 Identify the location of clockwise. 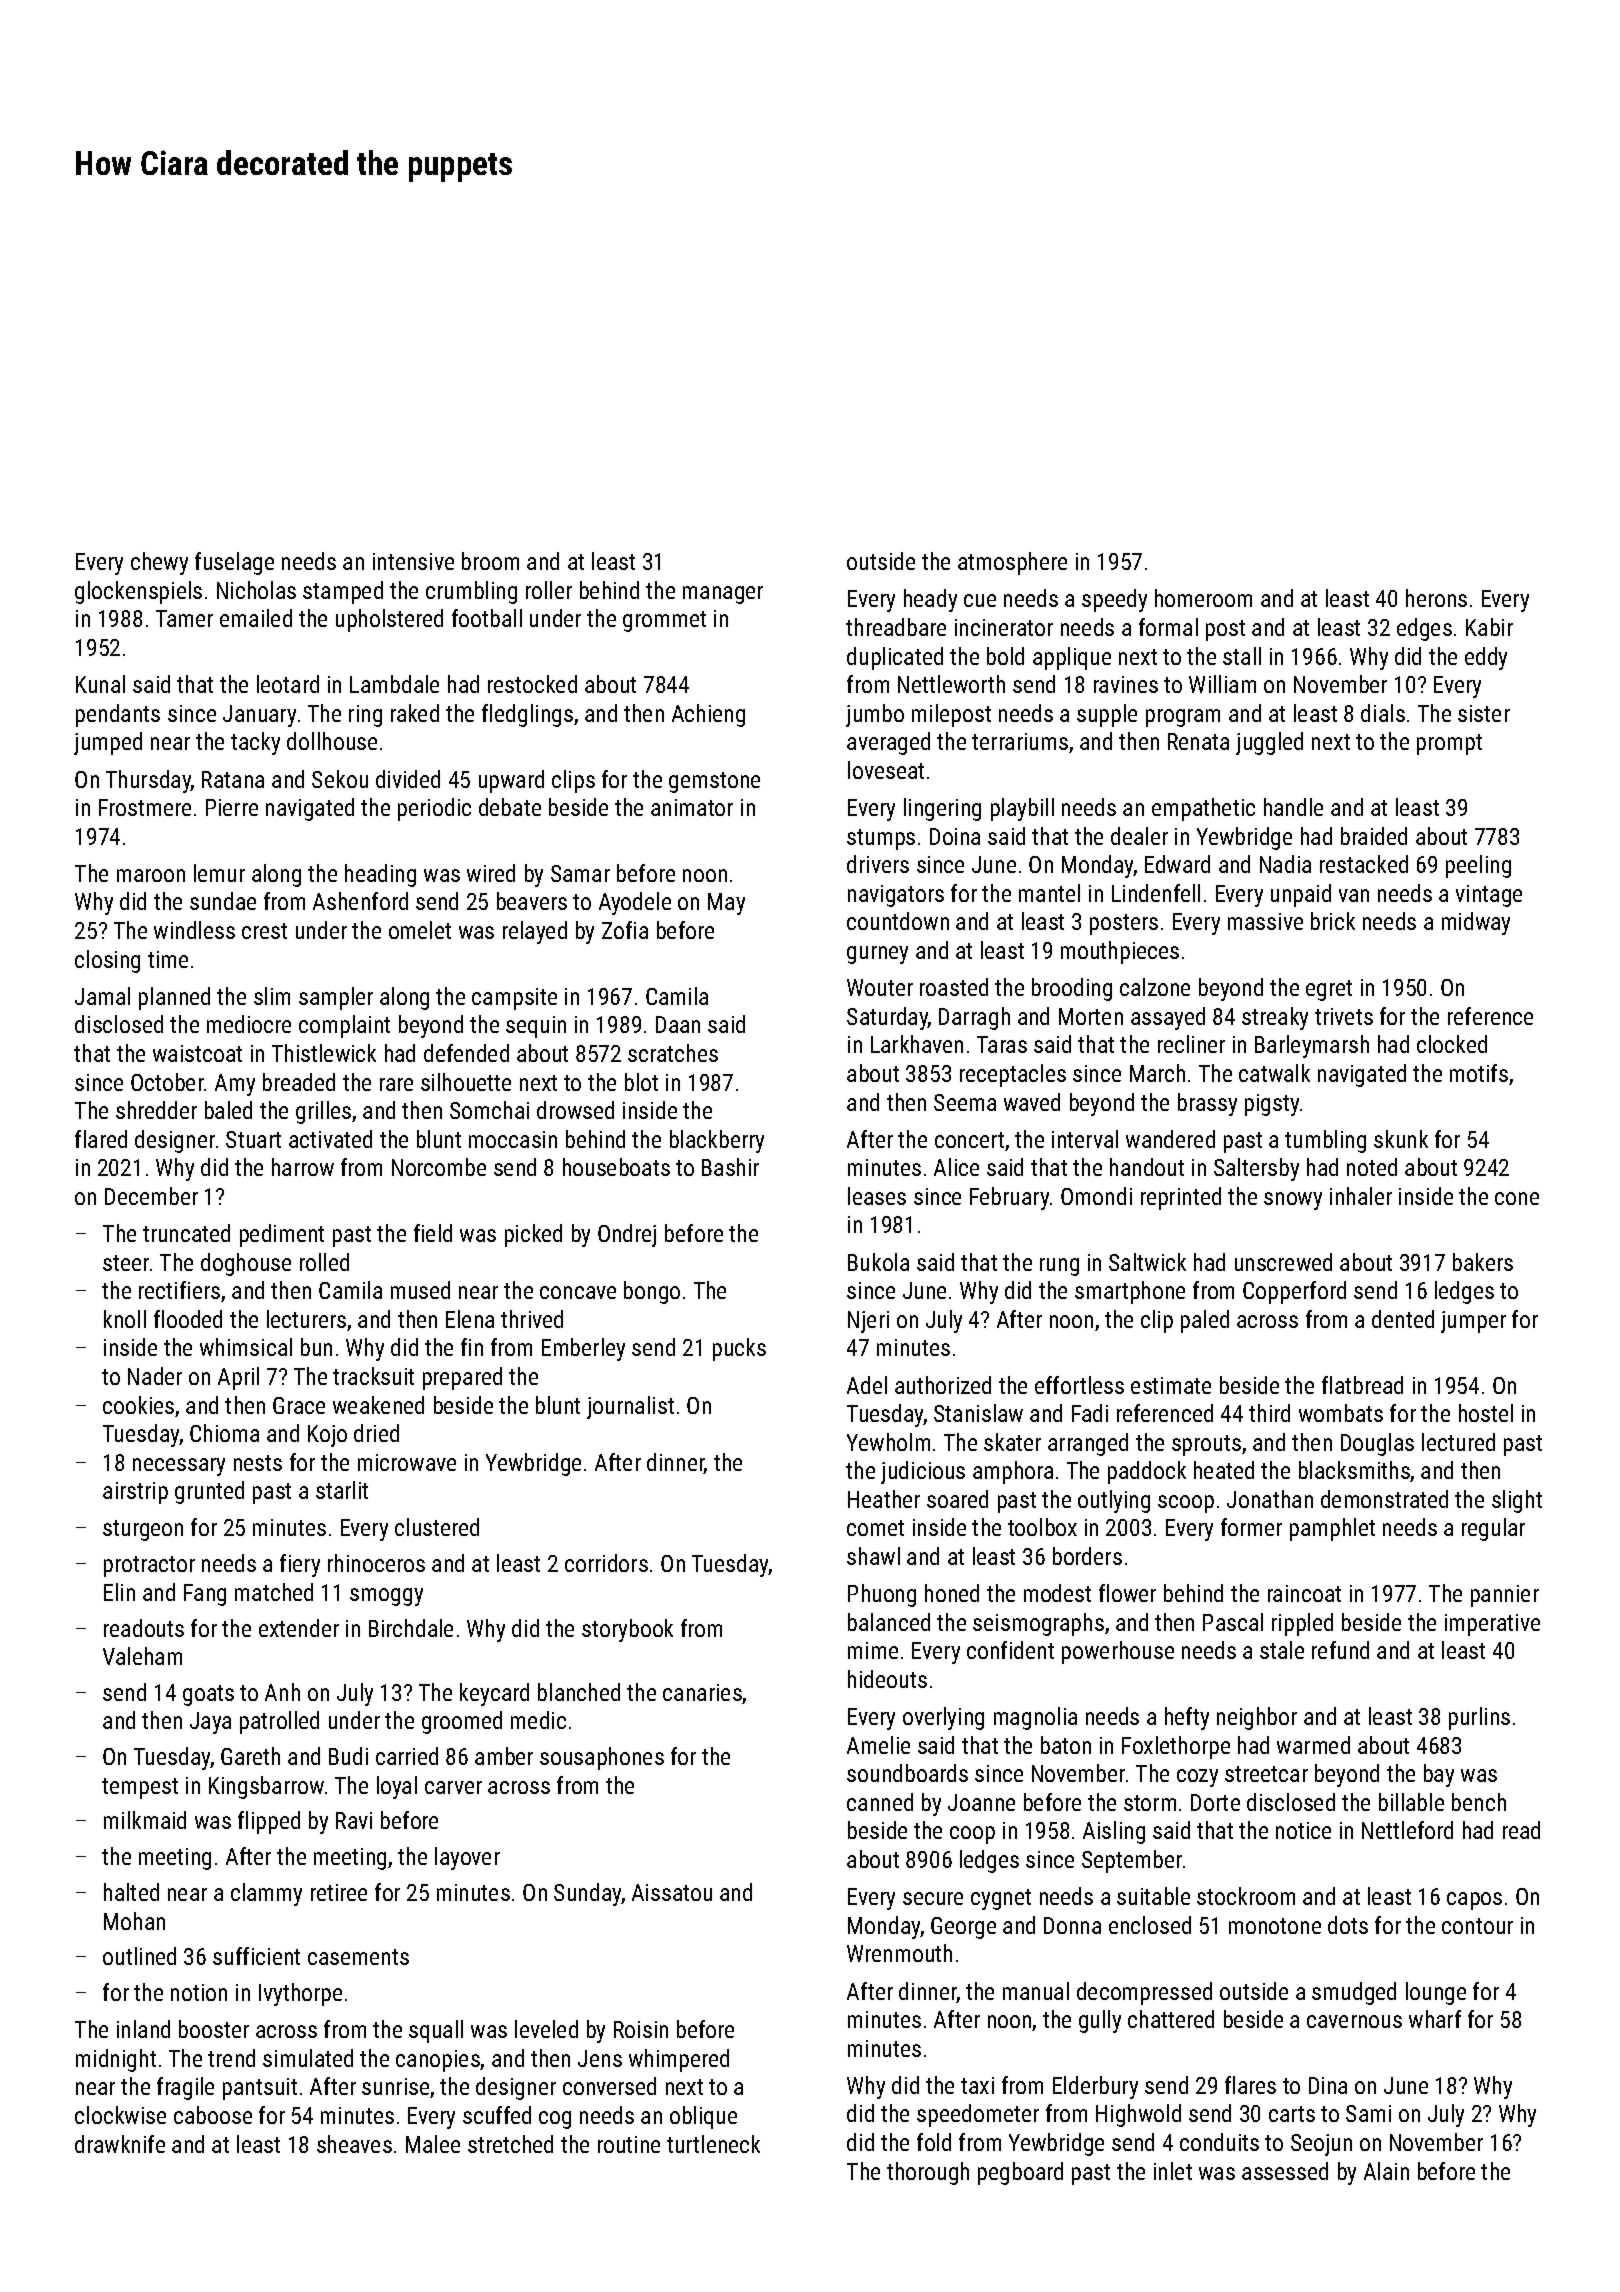
(120, 2115).
